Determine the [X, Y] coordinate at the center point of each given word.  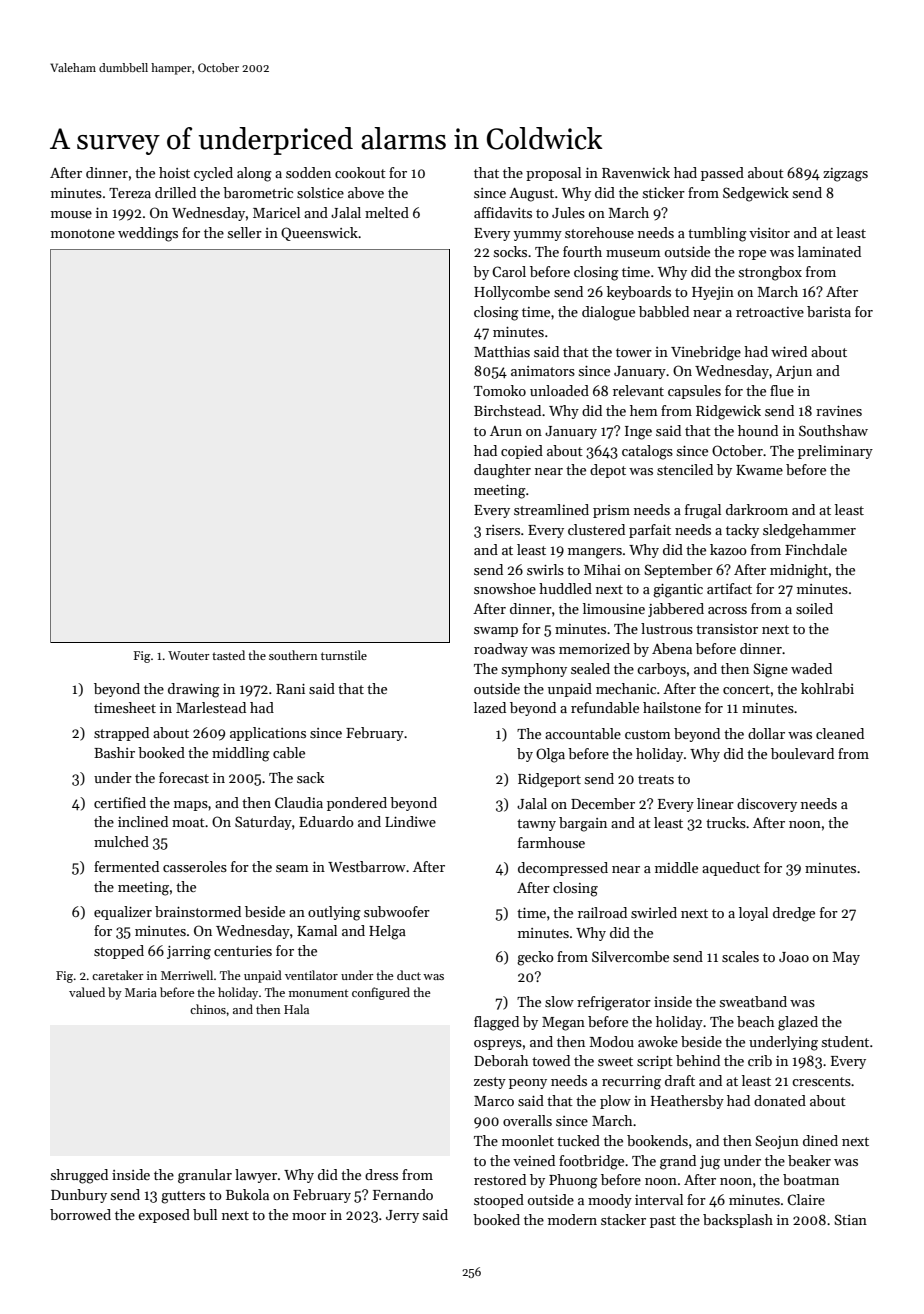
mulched [121, 841]
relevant [638, 390]
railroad [602, 912]
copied [522, 452]
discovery [767, 805]
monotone [83, 233]
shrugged [79, 1176]
